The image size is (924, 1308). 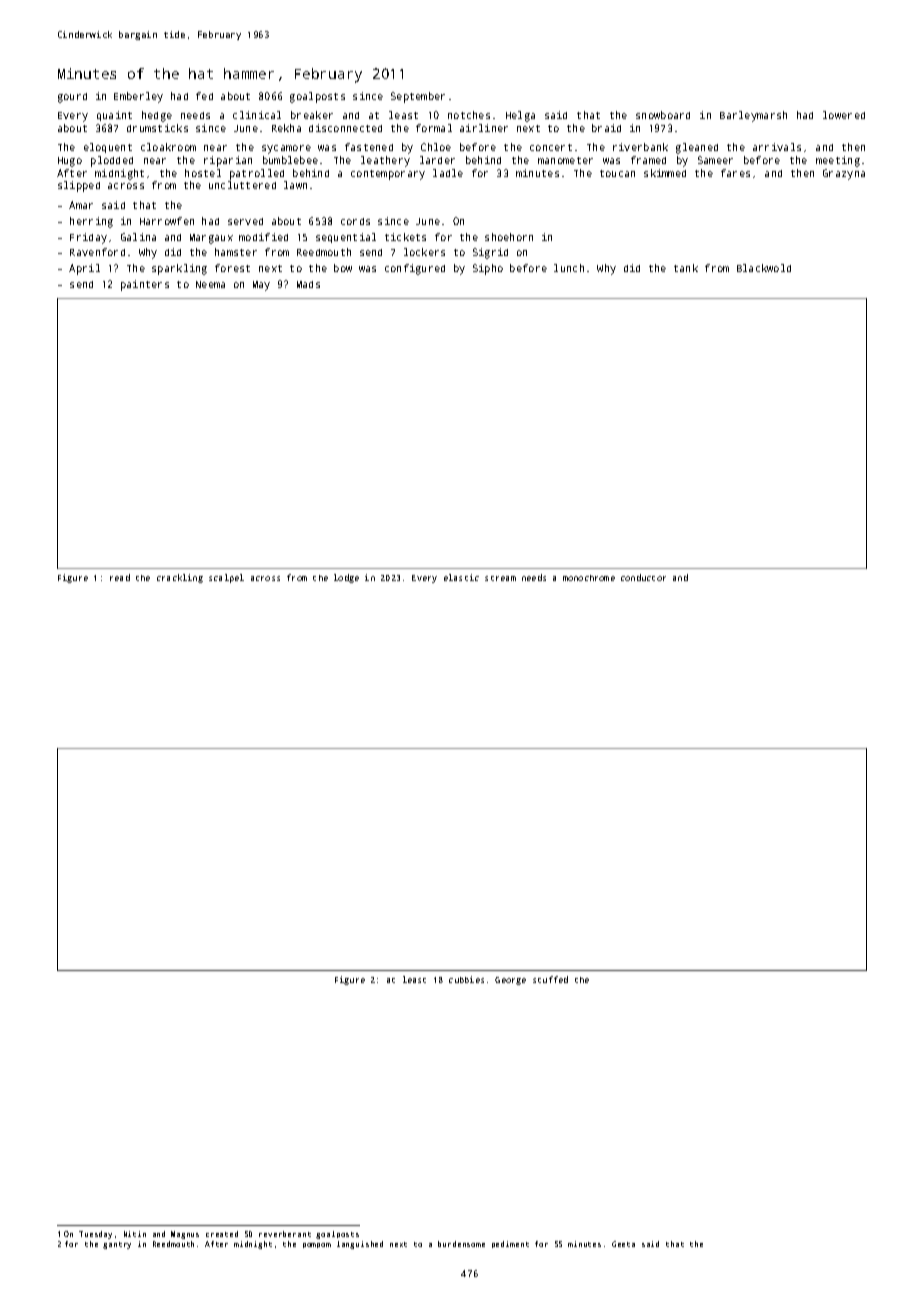 What do you see at coordinates (589, 578) in the screenshot?
I see `monochrome` at bounding box center [589, 578].
